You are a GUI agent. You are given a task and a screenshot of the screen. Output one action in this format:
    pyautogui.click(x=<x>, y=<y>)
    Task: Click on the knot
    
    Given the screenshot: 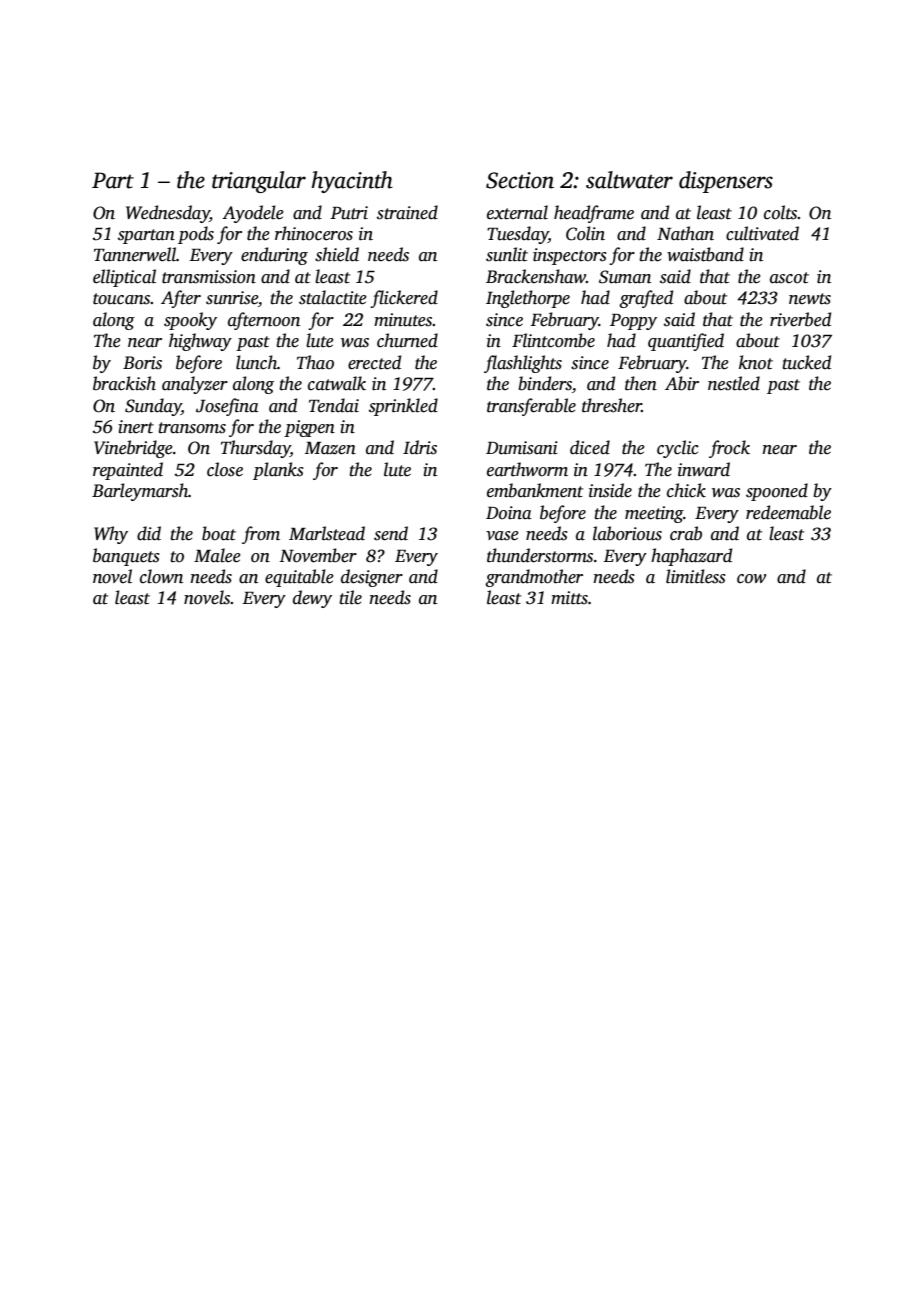 What is the action you would take?
    pyautogui.click(x=756, y=362)
